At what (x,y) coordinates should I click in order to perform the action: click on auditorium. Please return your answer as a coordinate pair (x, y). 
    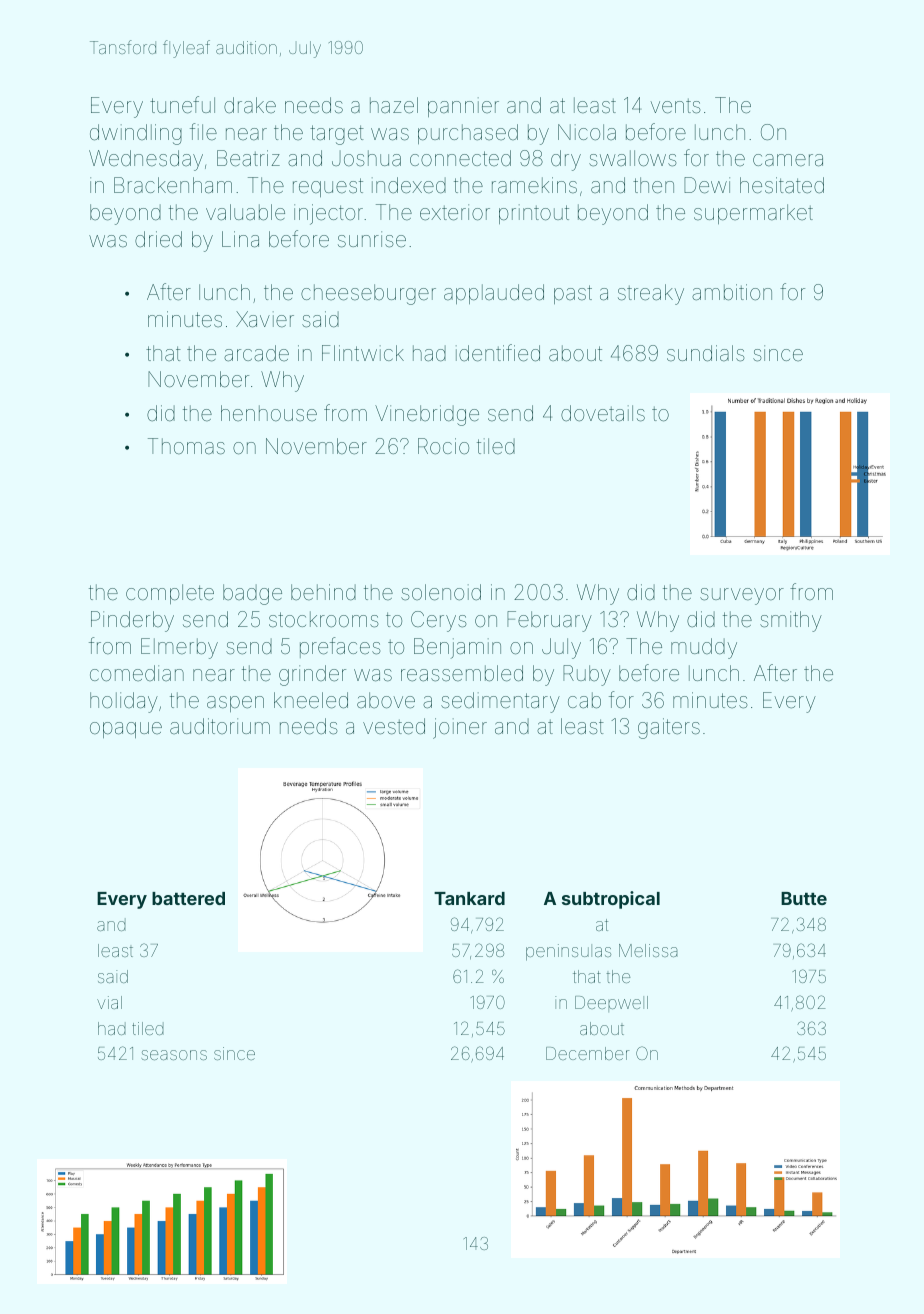
    Looking at the image, I should click on (220, 726).
